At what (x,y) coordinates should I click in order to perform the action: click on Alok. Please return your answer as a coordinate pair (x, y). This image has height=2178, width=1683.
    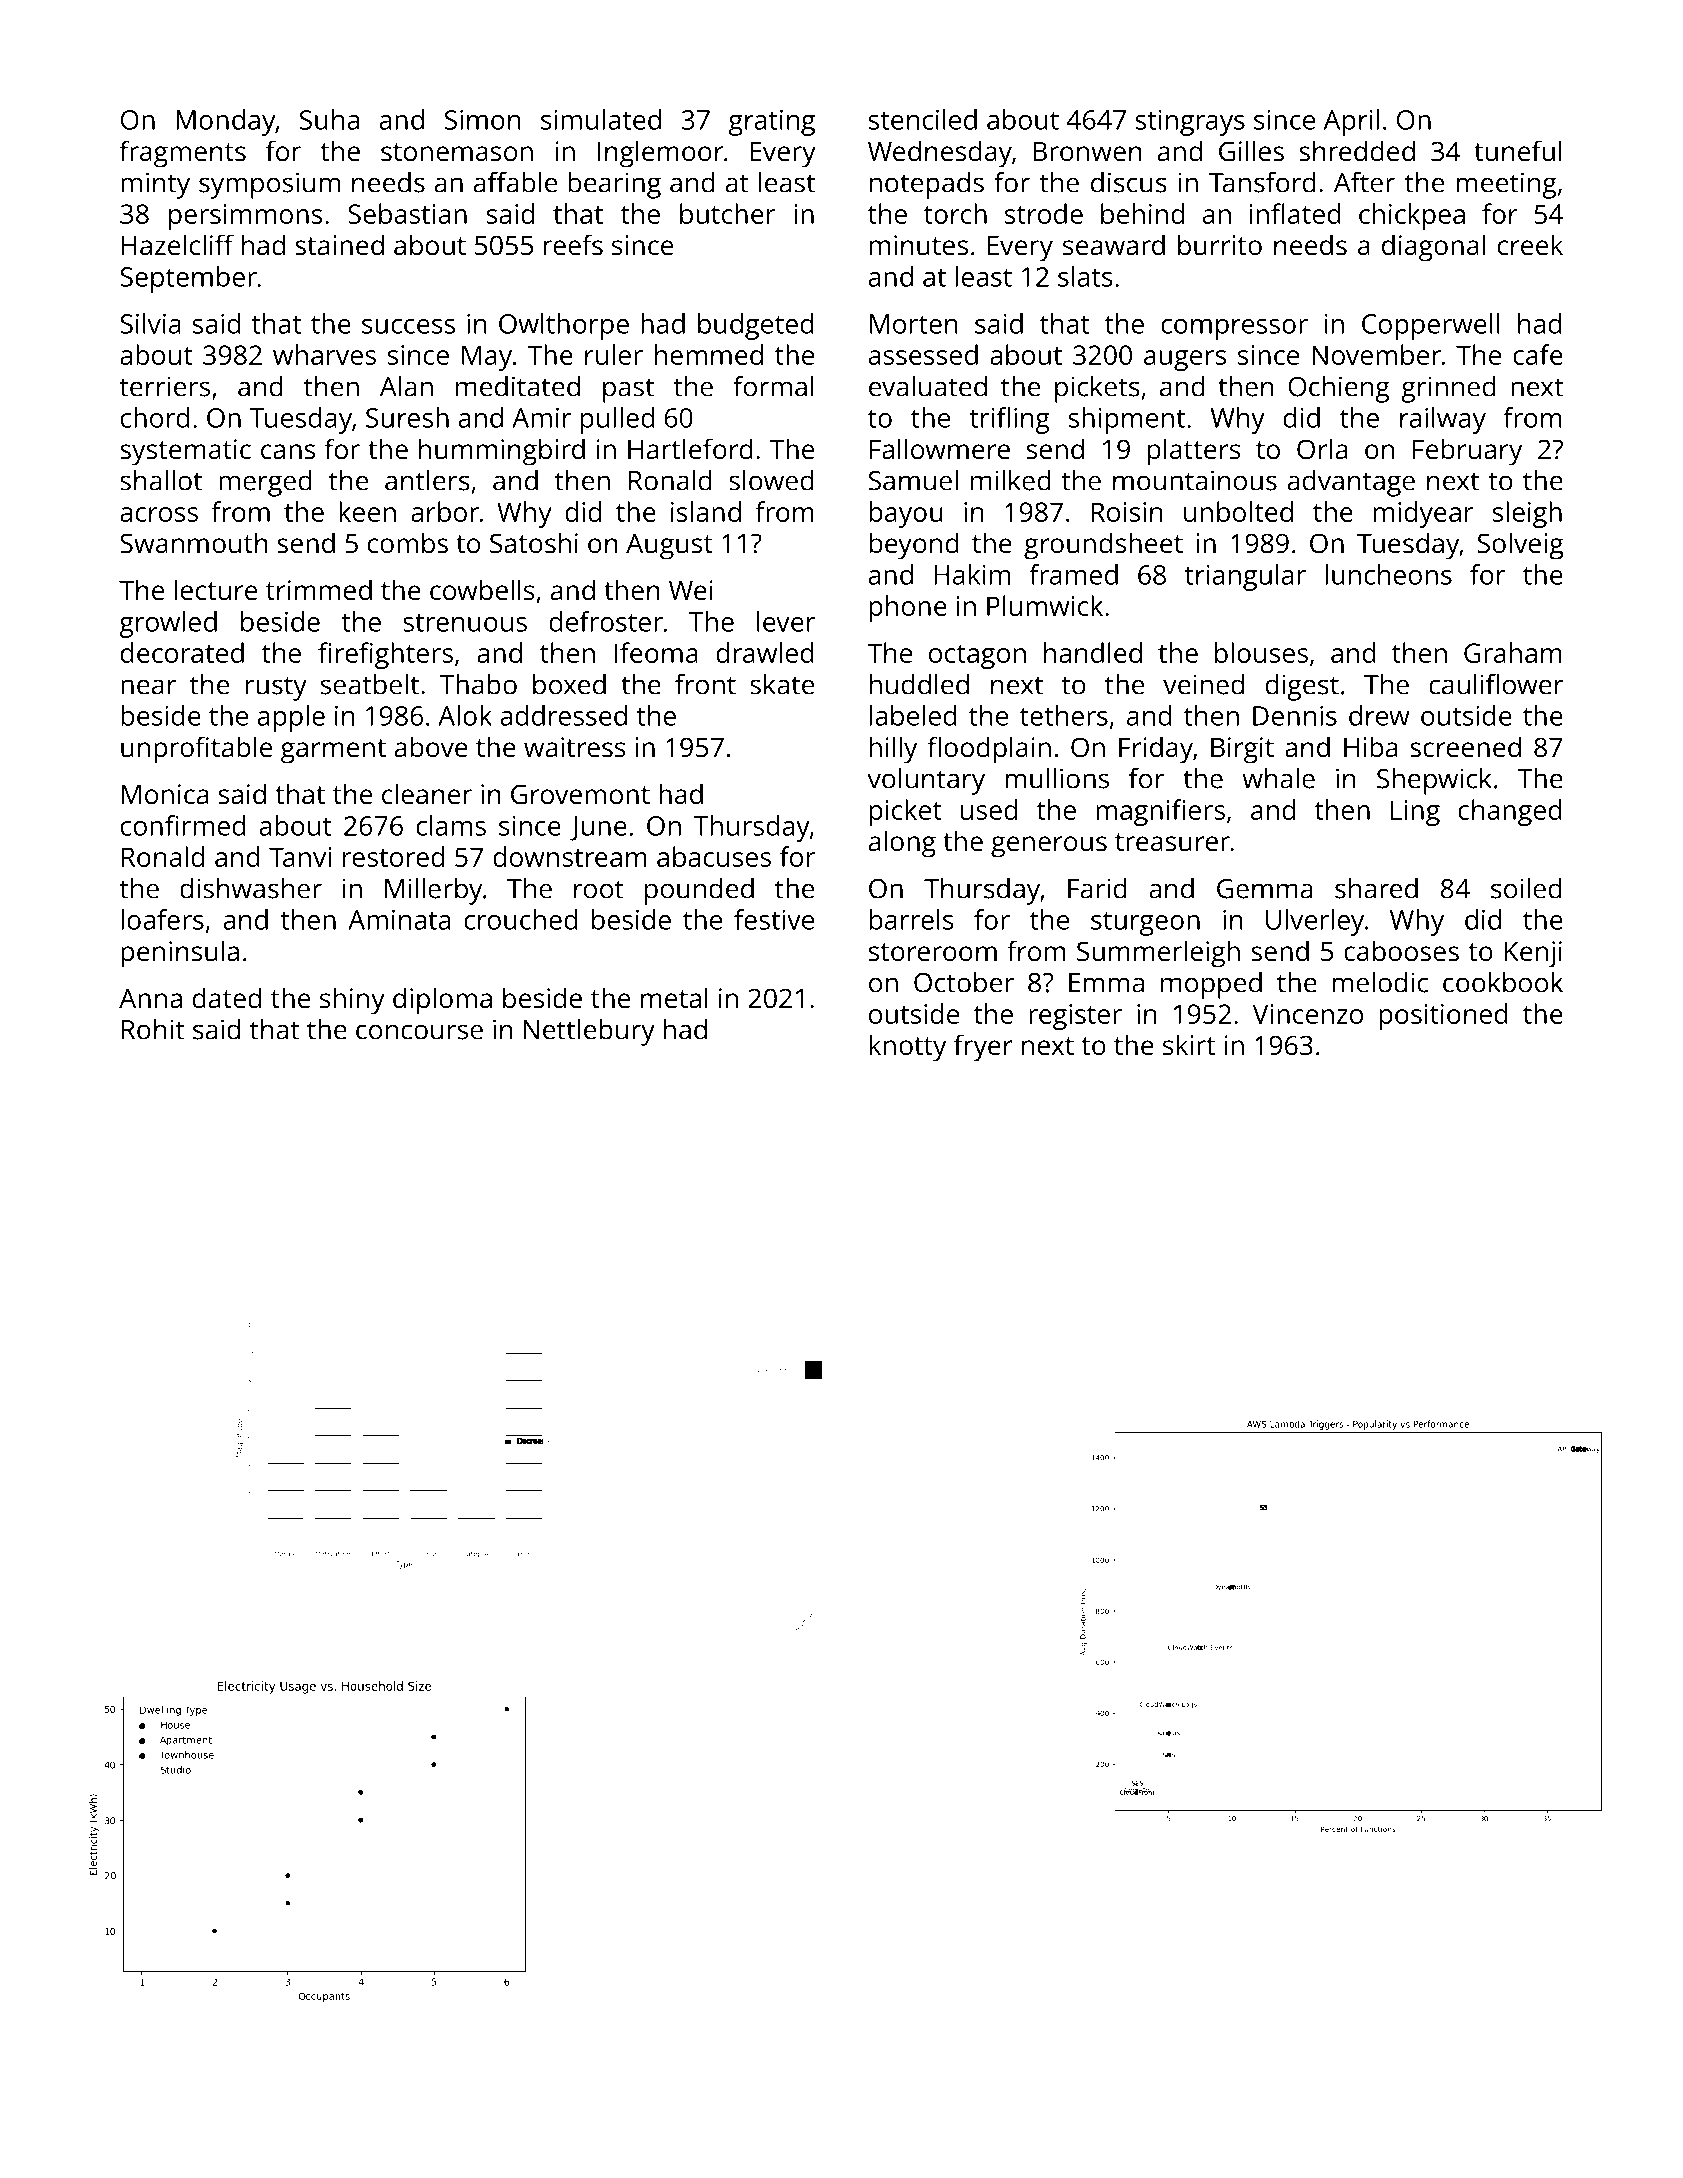
    Looking at the image, I should click on (465, 715).
